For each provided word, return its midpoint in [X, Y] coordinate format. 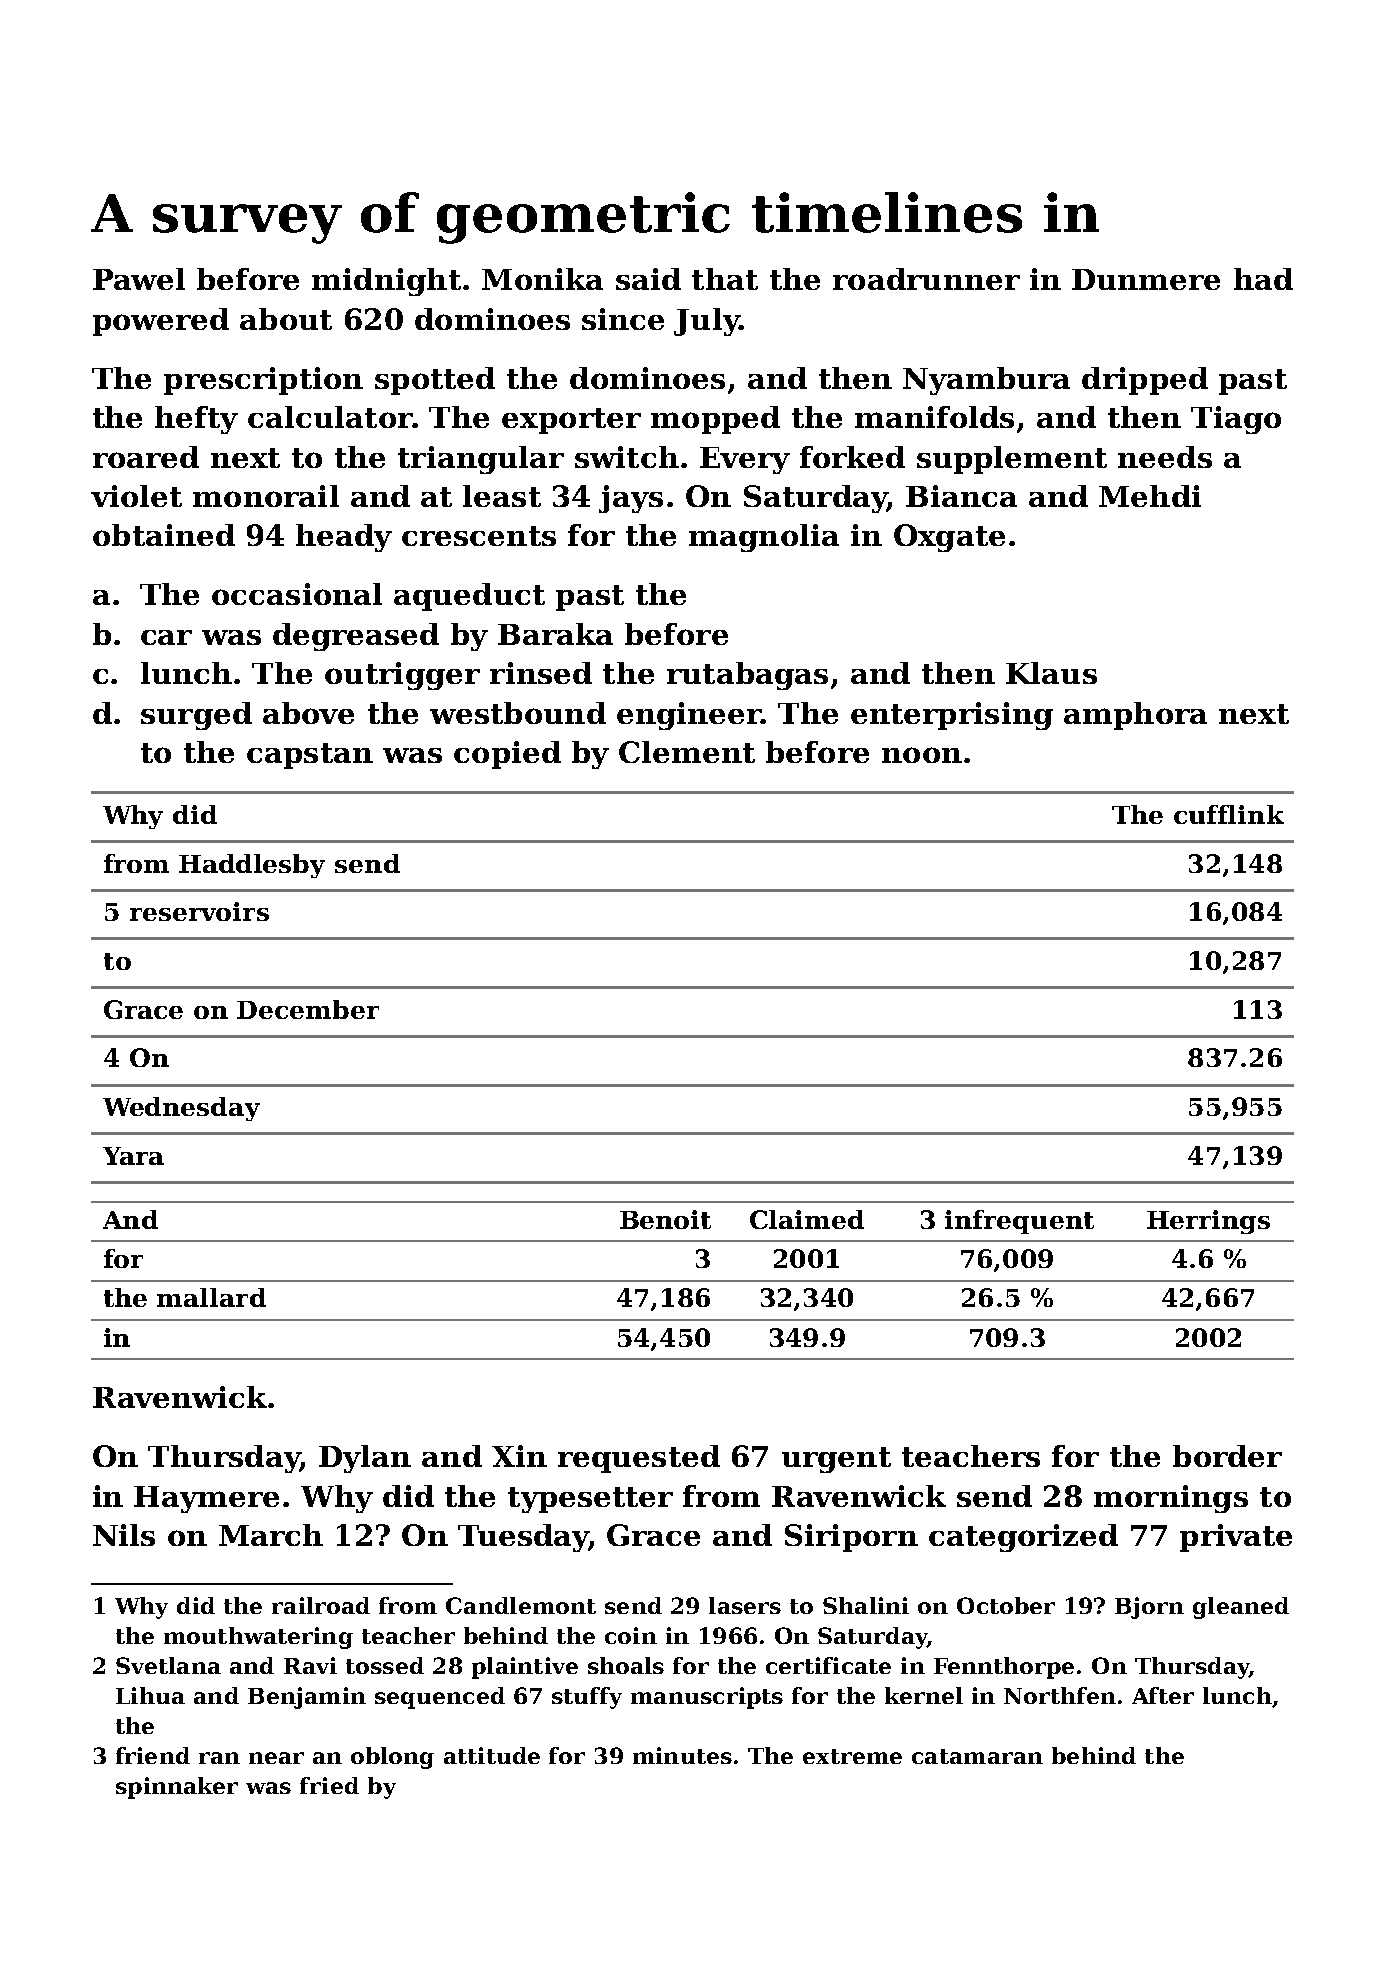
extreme [852, 1756]
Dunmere [1146, 279]
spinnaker [177, 1788]
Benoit [665, 1219]
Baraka [555, 634]
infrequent [1019, 1222]
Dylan [365, 1459]
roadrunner [926, 279]
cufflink [1229, 814]
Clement [687, 752]
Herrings [1208, 1222]
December [308, 1009]
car [166, 637]
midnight [386, 282]
